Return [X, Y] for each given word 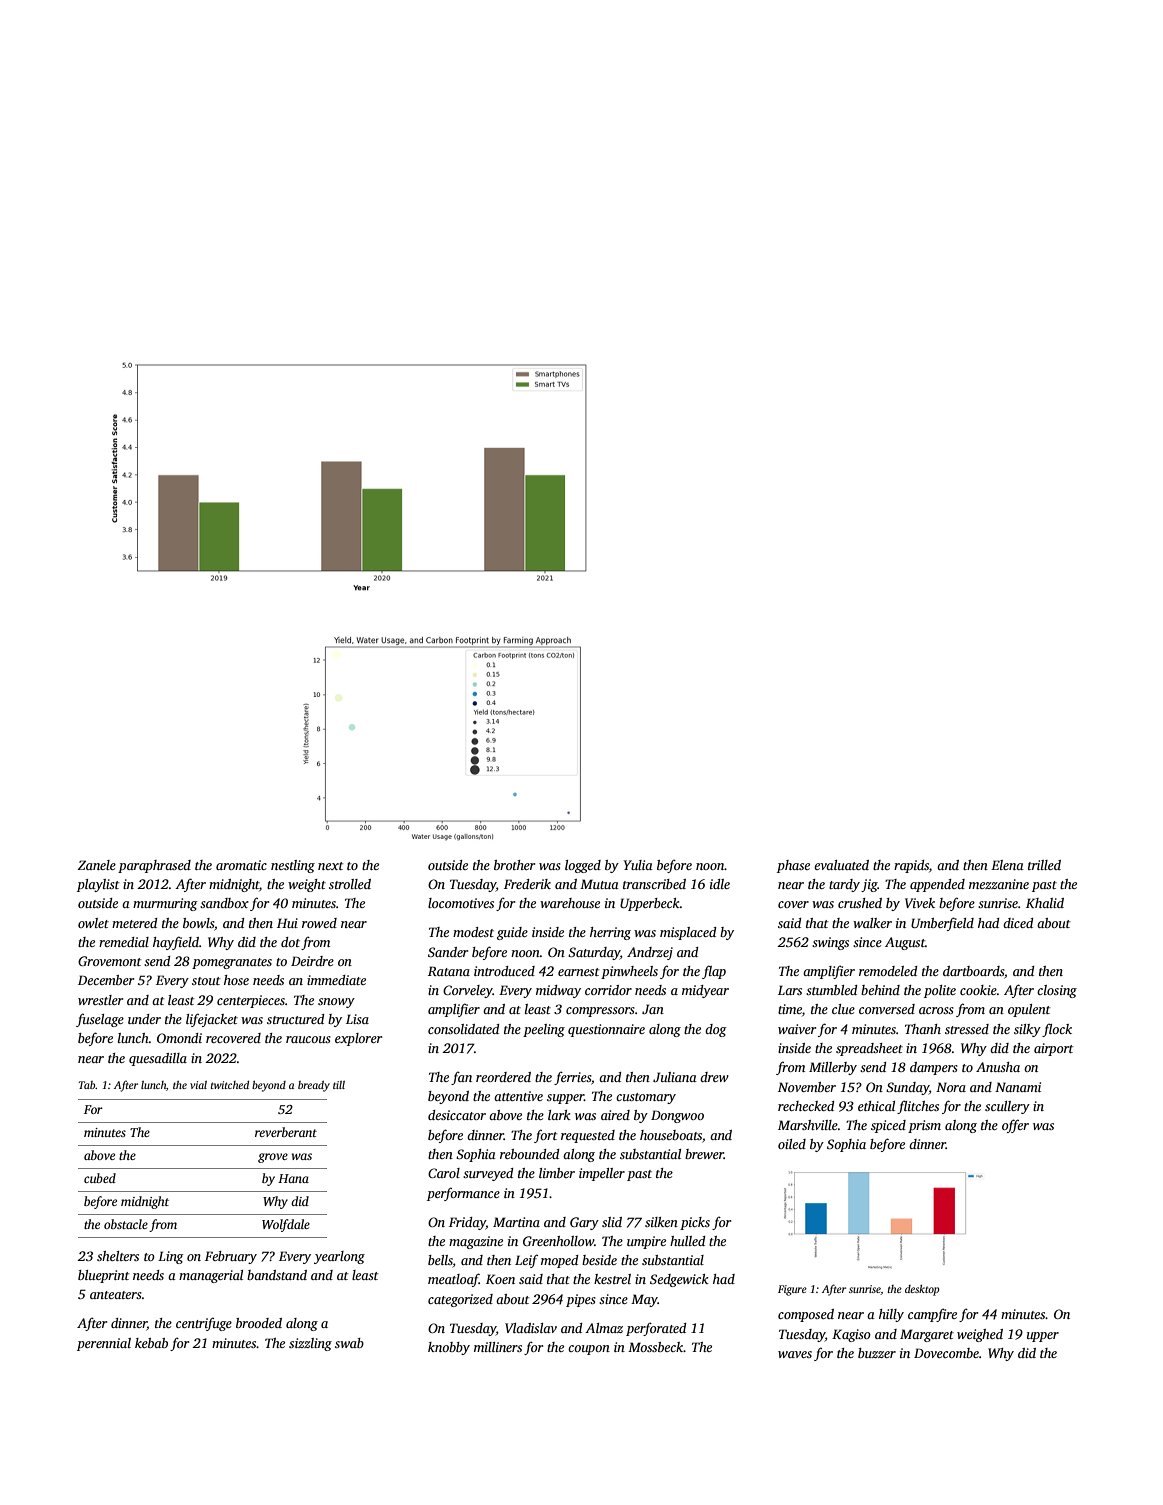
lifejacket [212, 1020]
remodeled [888, 971]
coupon [589, 1350]
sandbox [224, 903]
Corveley [468, 991]
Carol [444, 1173]
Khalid [1045, 903]
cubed [100, 1178]
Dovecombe [946, 1353]
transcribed [654, 884]
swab [349, 1343]
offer [1015, 1126]
